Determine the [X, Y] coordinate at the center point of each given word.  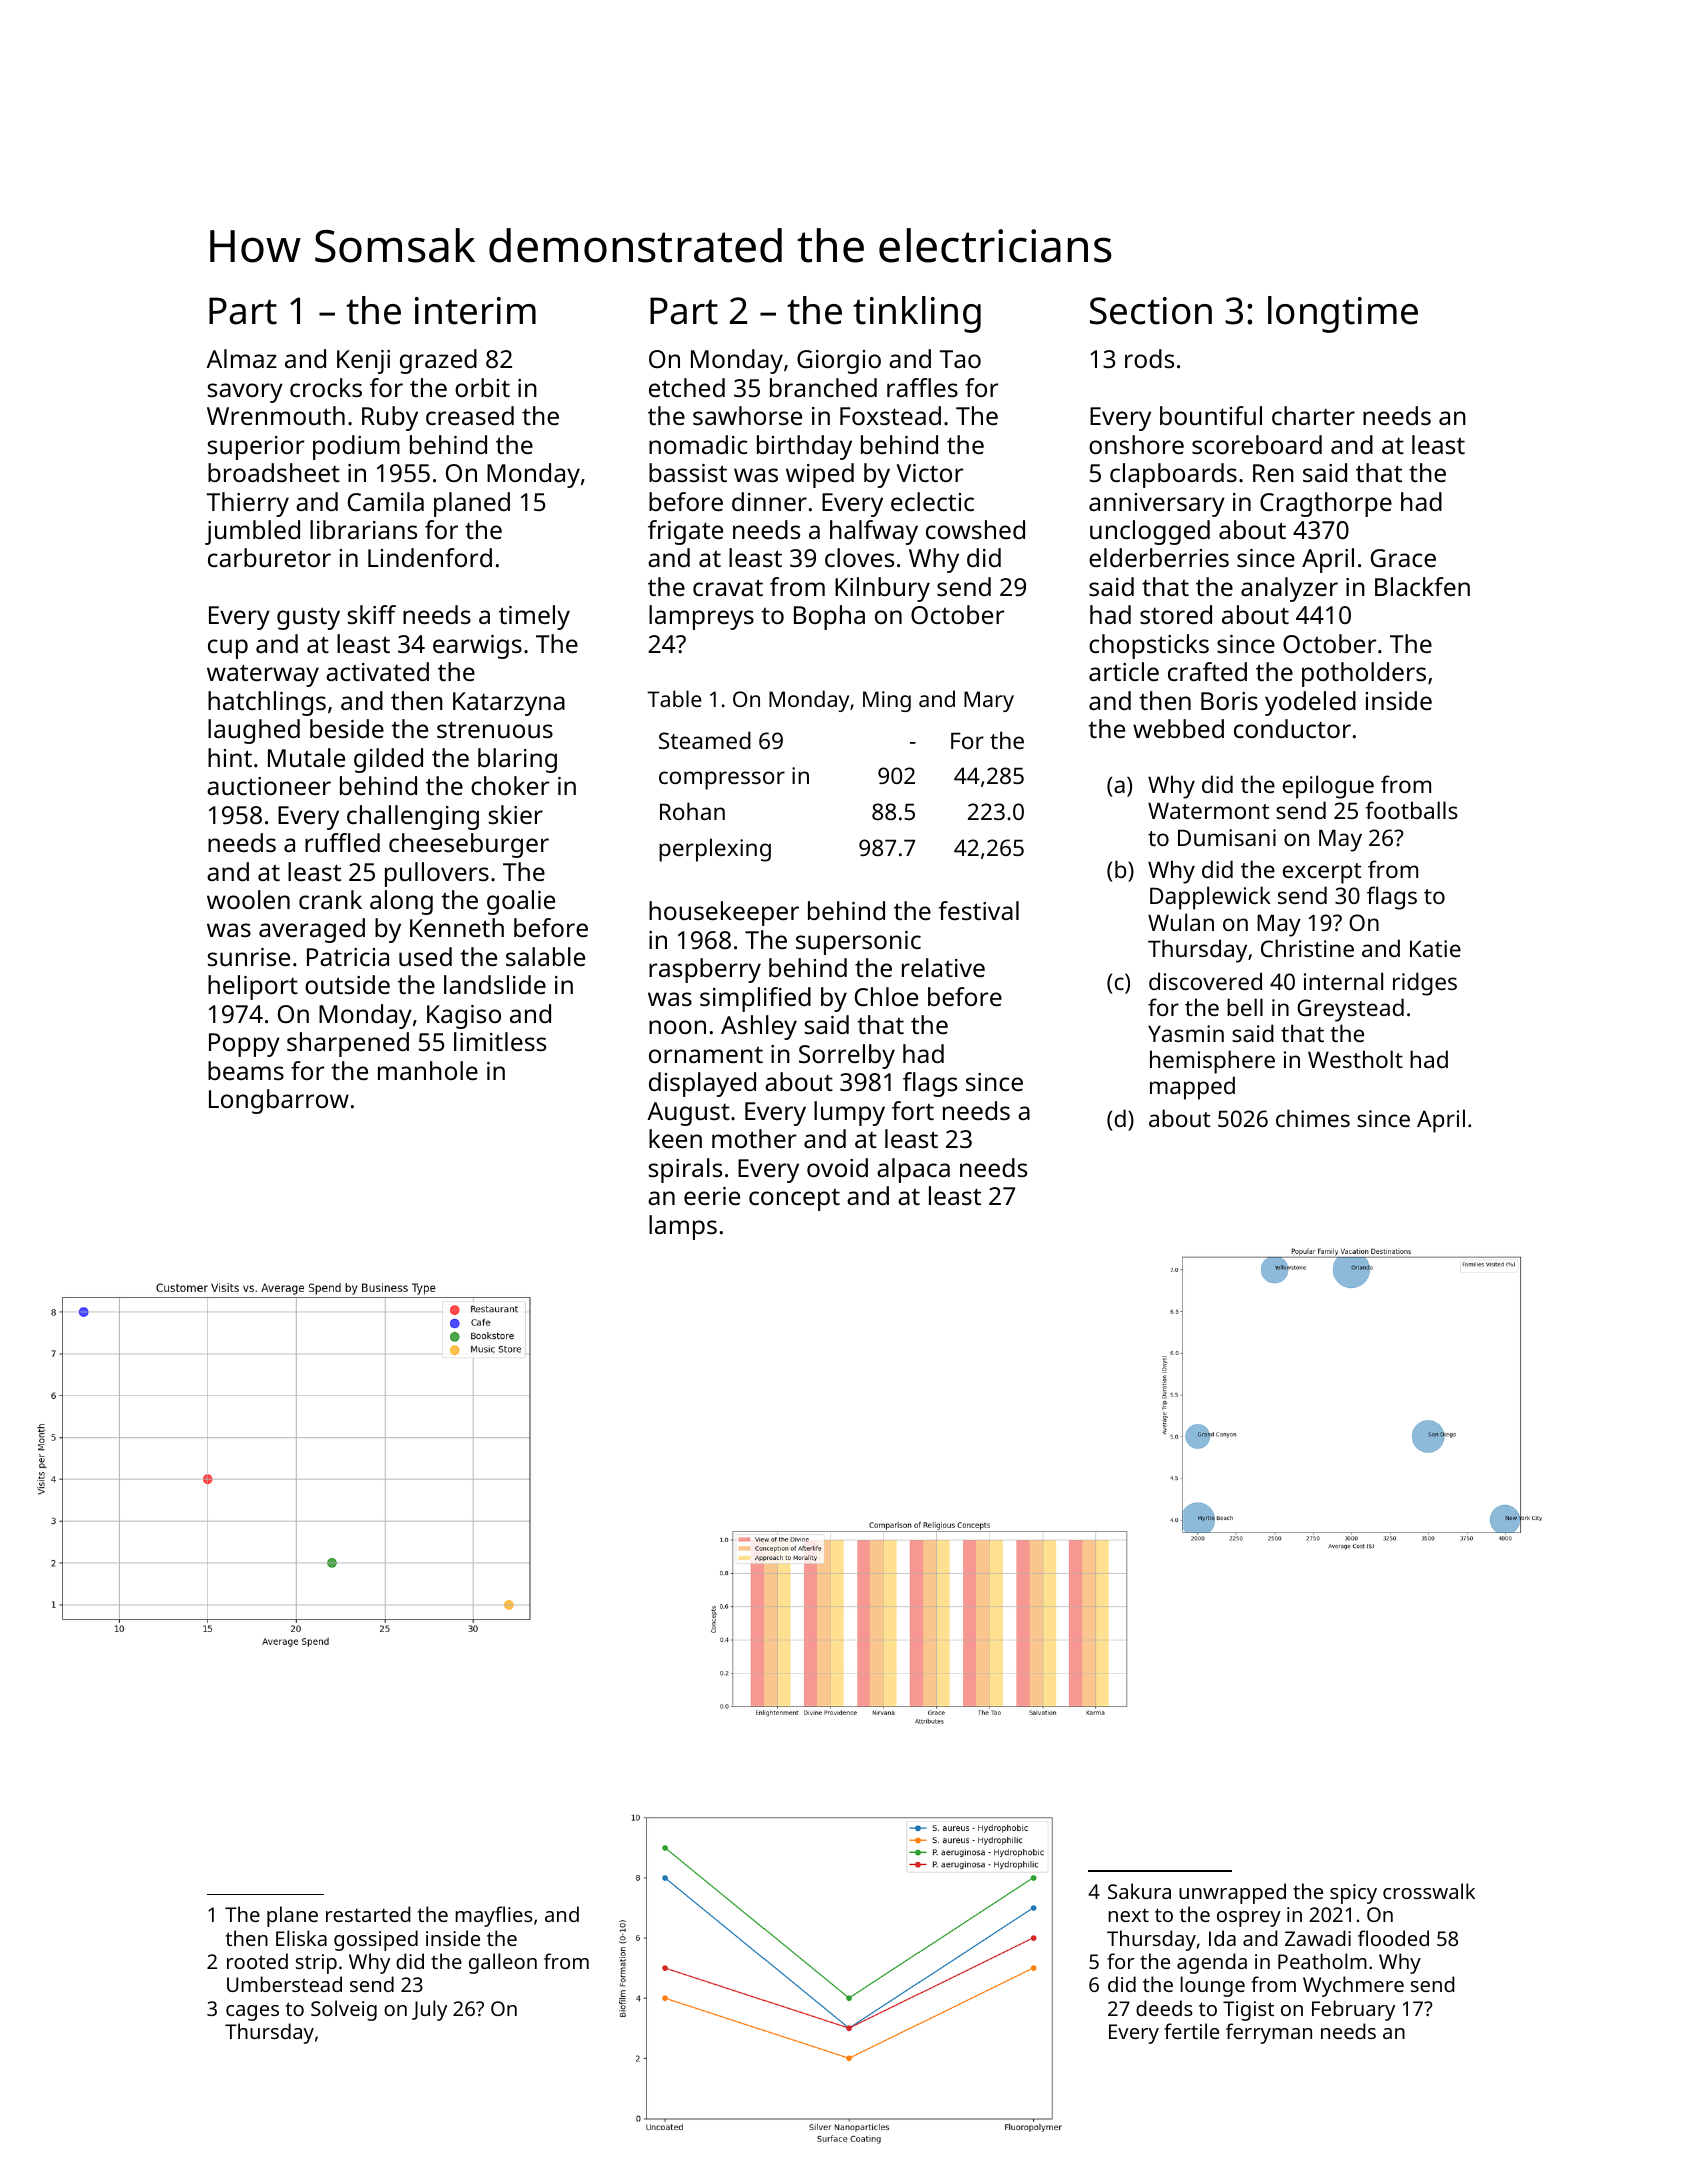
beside [347, 728]
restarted [368, 1914]
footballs [1411, 810]
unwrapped [1232, 1893]
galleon [503, 1963]
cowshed [975, 529]
